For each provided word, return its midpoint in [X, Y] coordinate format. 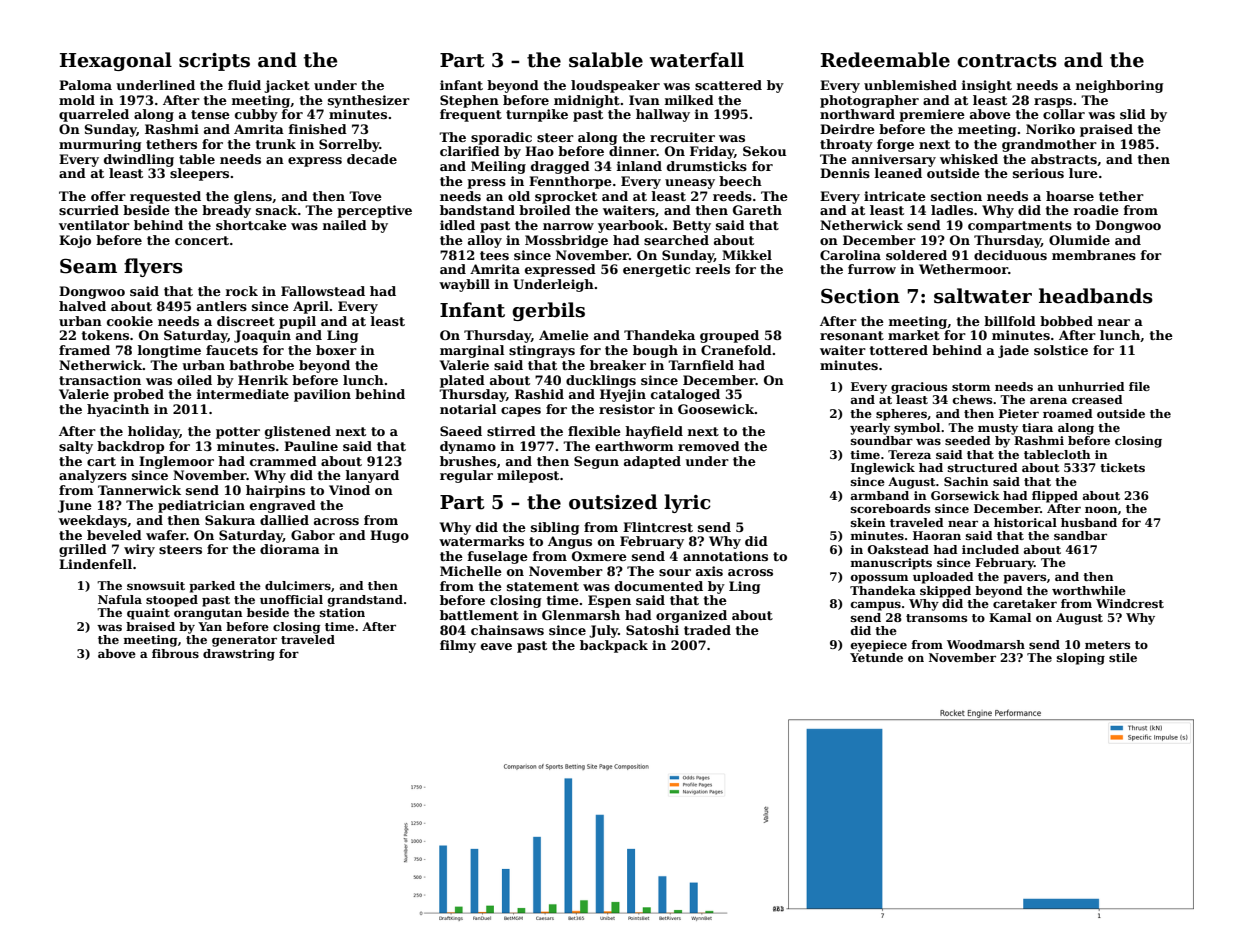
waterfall [697, 60]
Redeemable [885, 60]
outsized [613, 502]
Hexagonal [116, 61]
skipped [945, 592]
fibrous [175, 653]
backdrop [130, 447]
